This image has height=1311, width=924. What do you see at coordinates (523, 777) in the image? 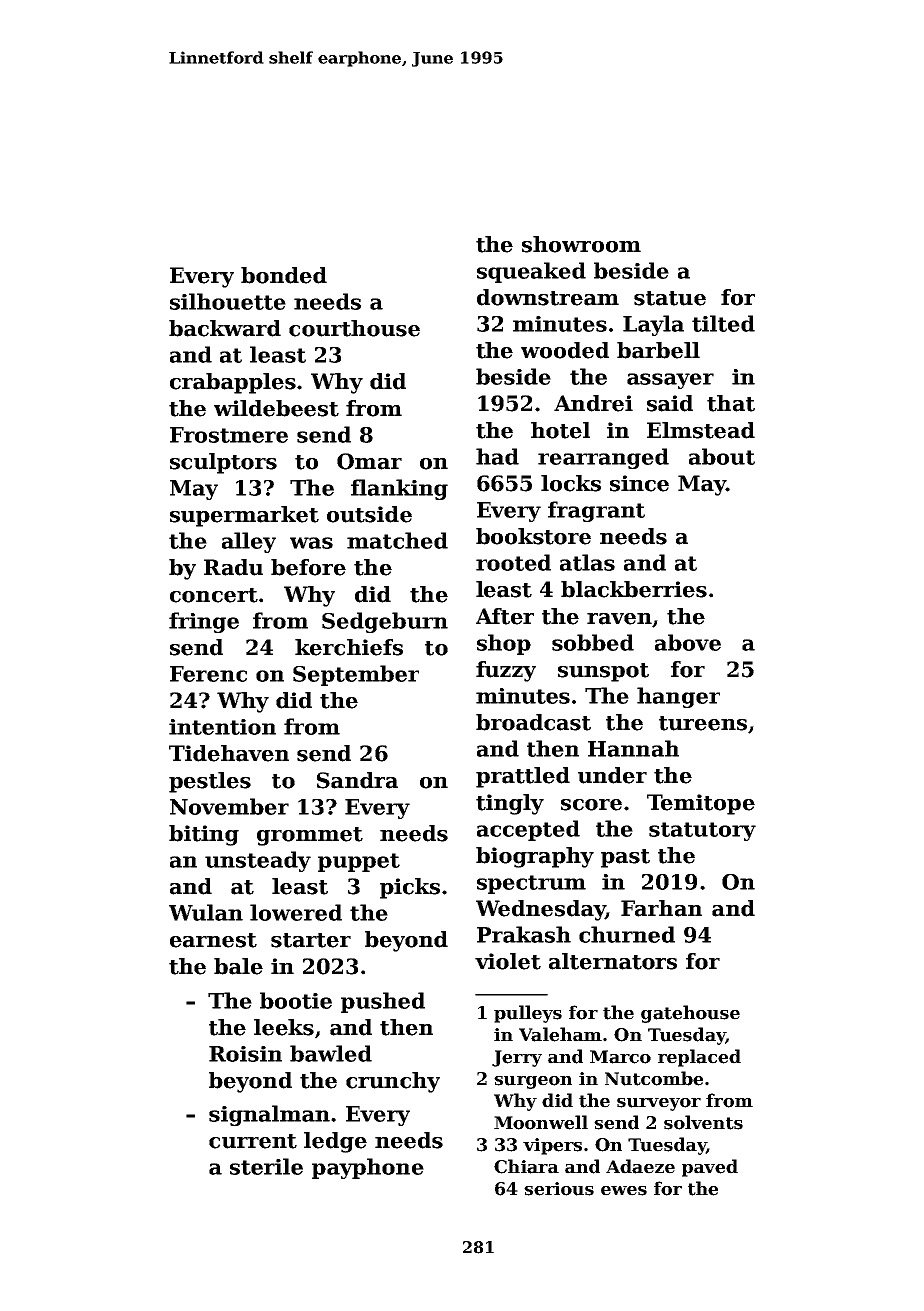
I see `prattled` at bounding box center [523, 777].
